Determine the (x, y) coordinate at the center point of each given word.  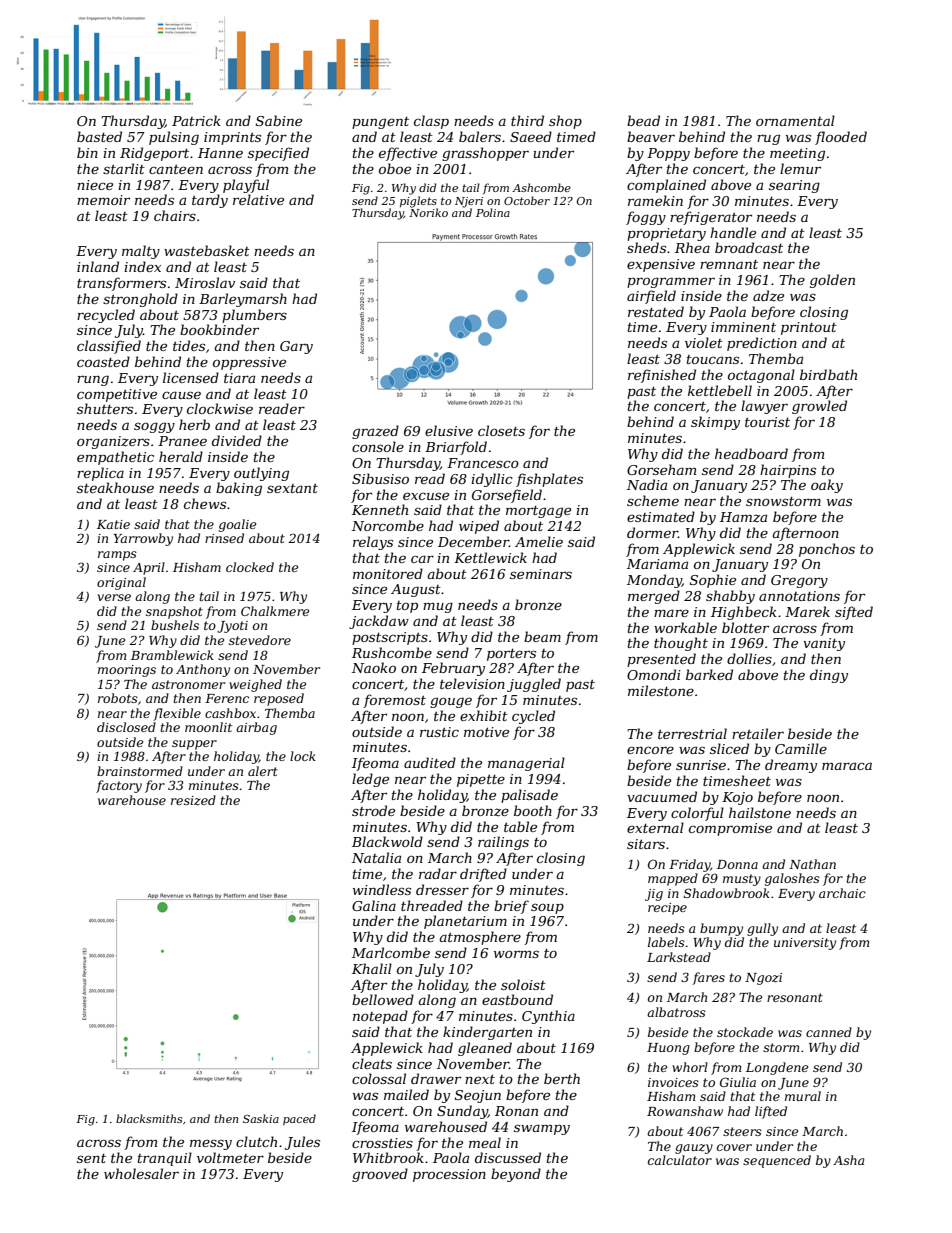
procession (449, 1175)
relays (373, 543)
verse (114, 597)
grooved (380, 1175)
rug (768, 139)
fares (708, 978)
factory (119, 786)
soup (547, 909)
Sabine (279, 120)
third (527, 120)
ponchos (827, 550)
